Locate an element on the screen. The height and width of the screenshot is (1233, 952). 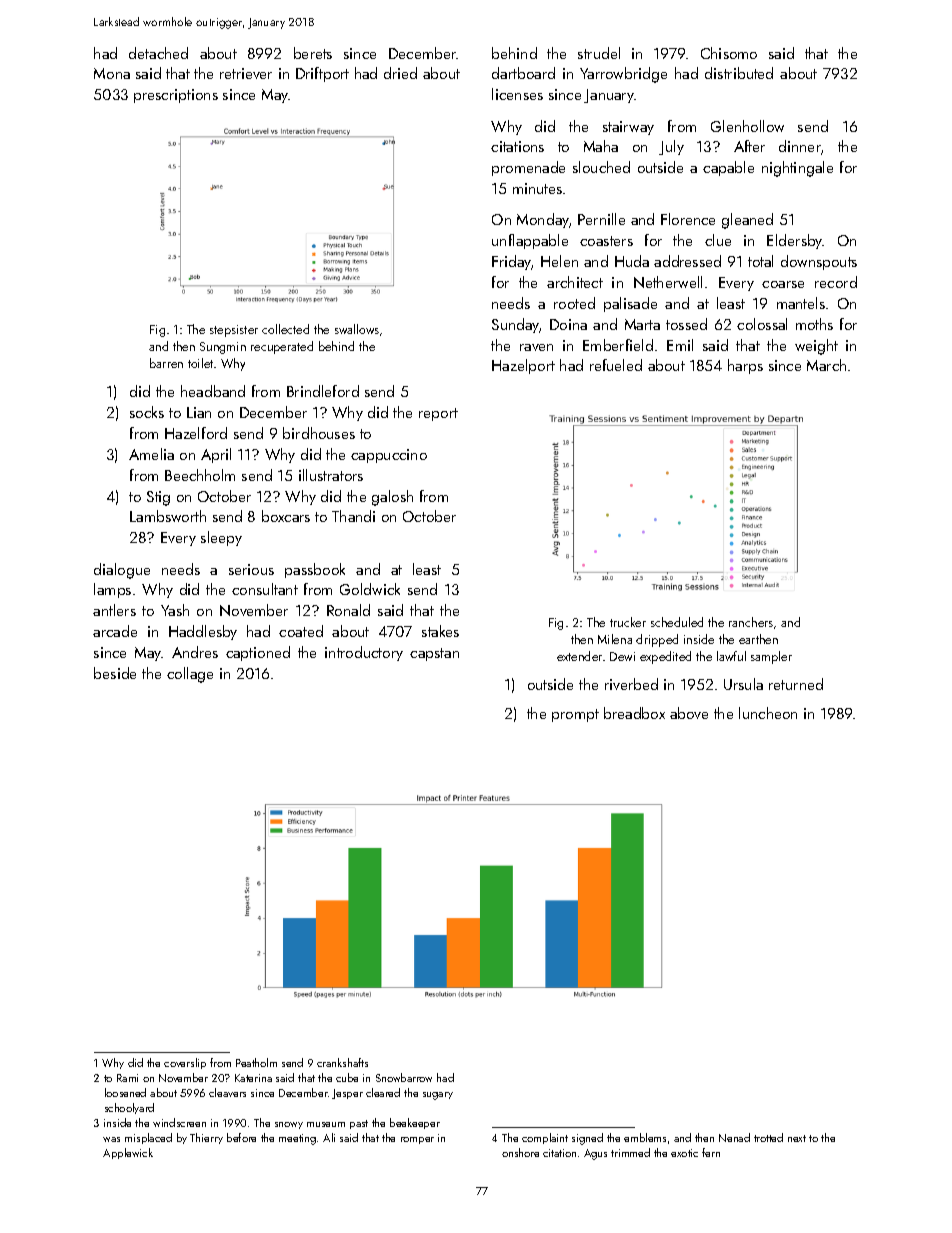
meeting is located at coordinates (297, 1139).
